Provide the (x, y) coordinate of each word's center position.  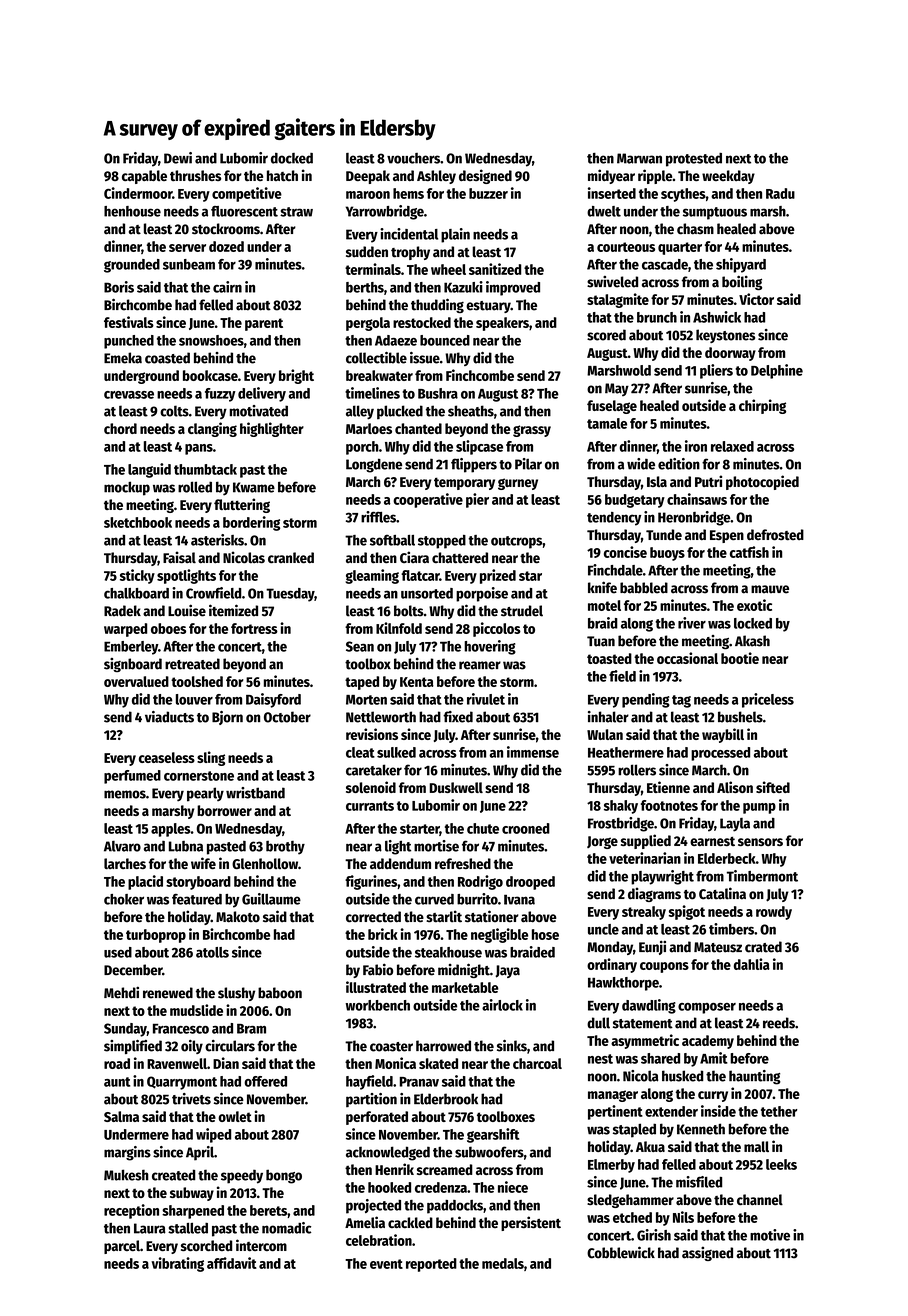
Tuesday (290, 595)
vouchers (413, 158)
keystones (725, 336)
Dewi (178, 158)
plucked (400, 412)
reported (431, 1265)
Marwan (639, 158)
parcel (122, 1247)
